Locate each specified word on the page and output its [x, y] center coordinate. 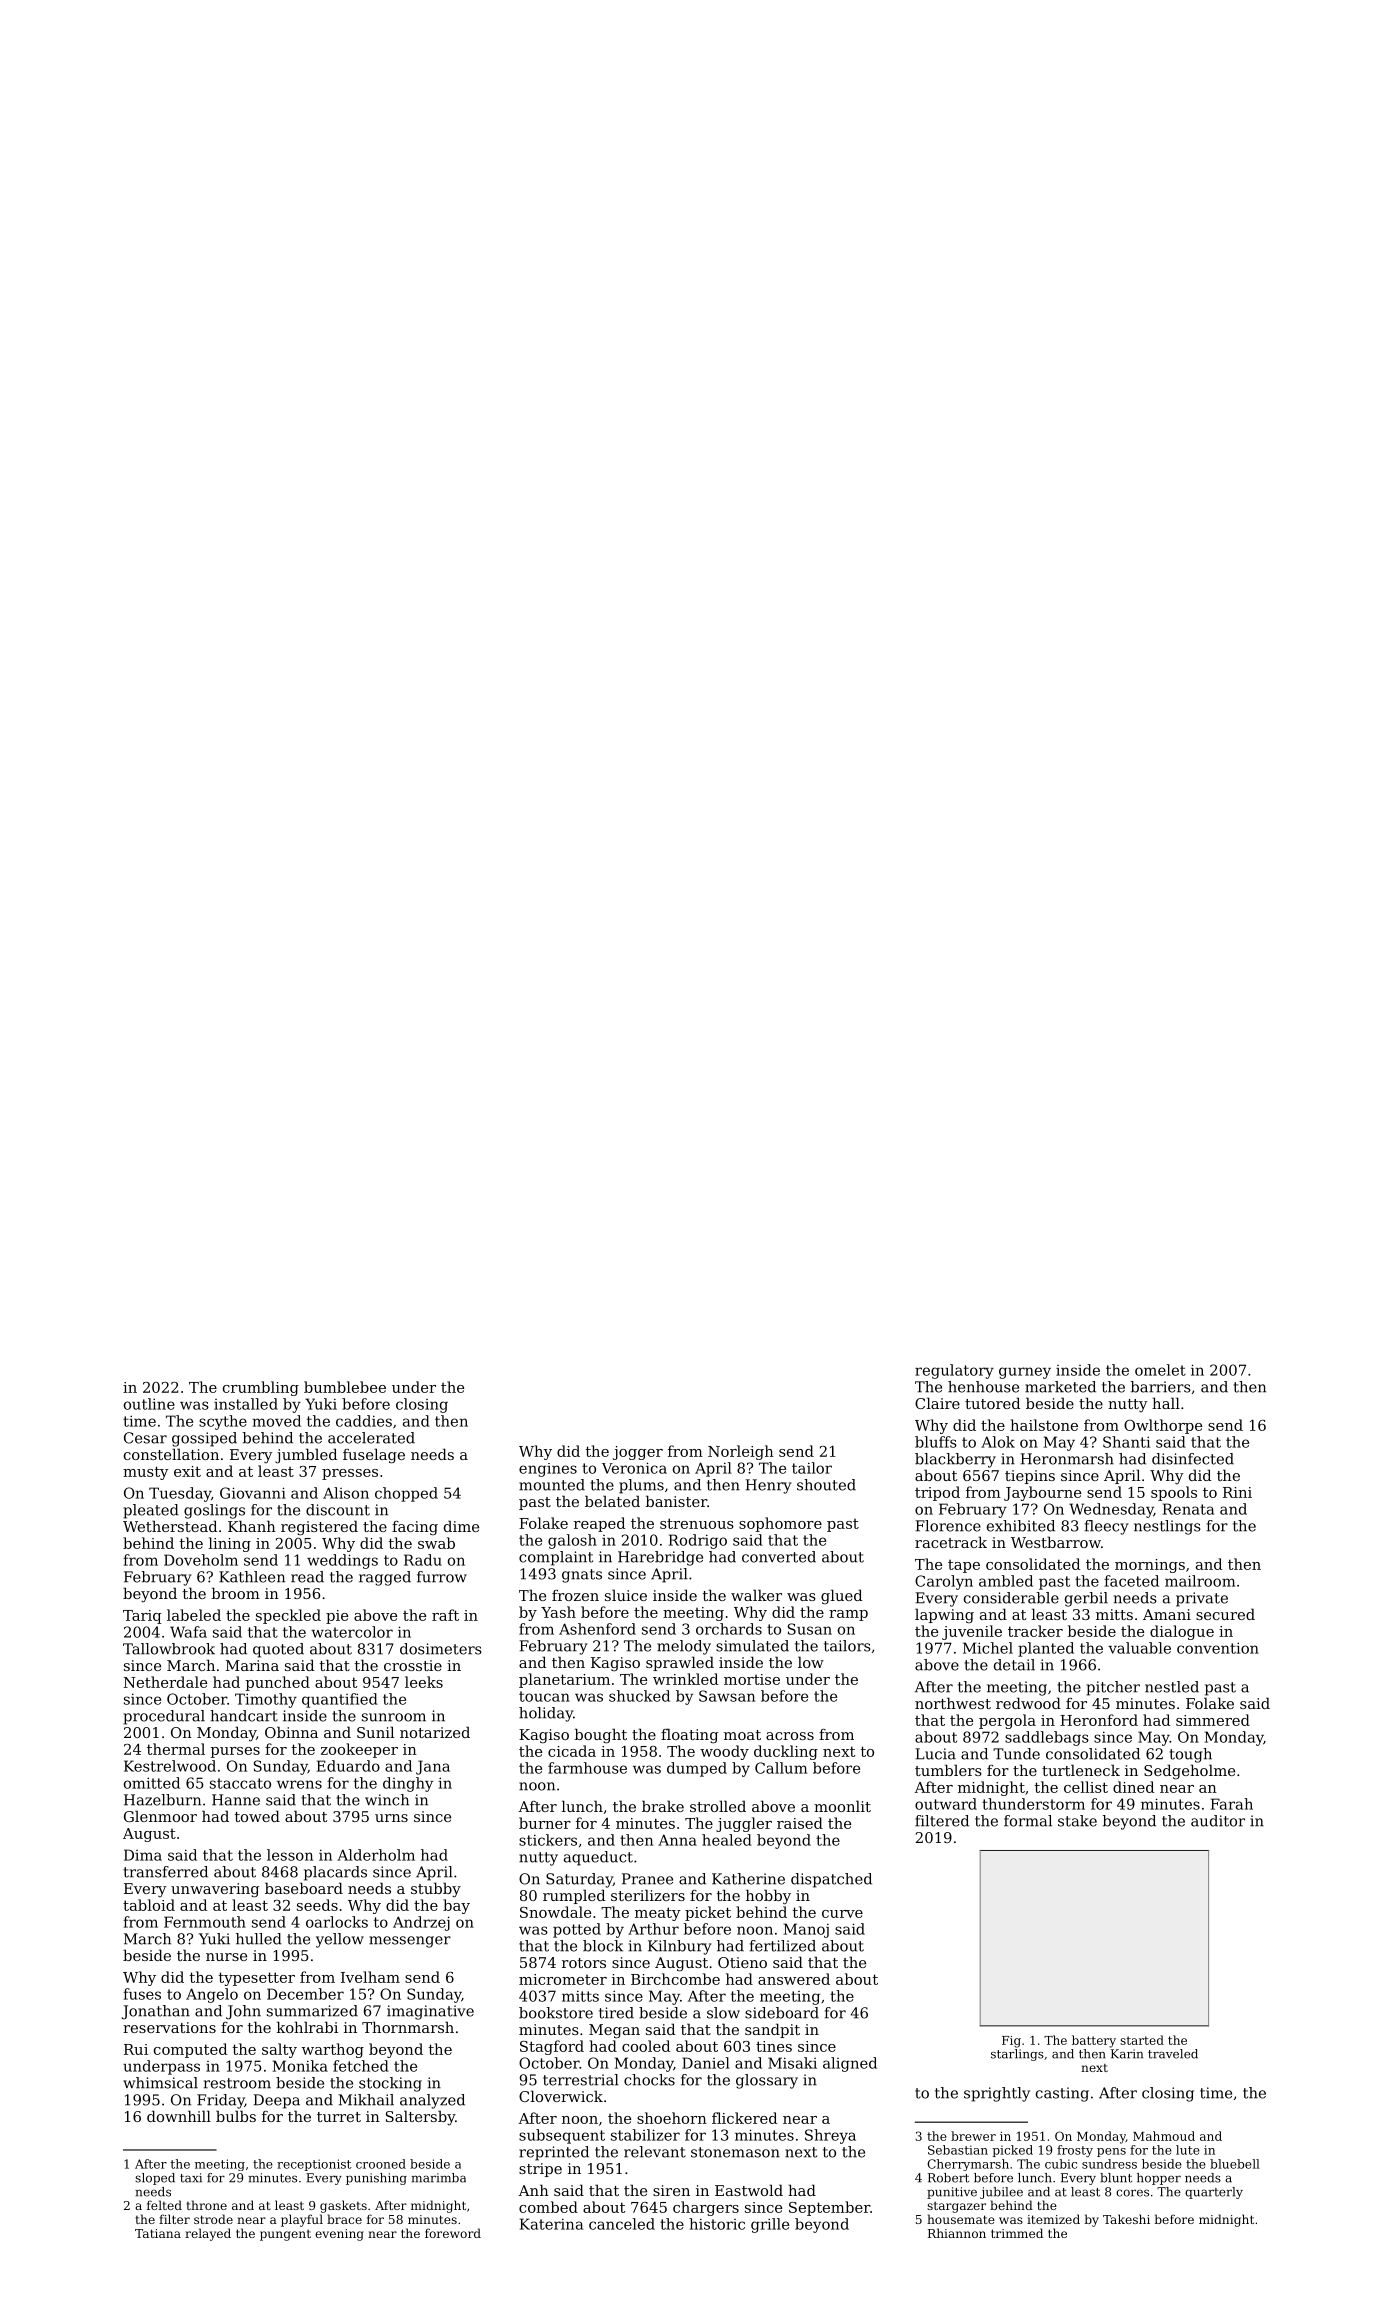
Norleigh [741, 1452]
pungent [285, 2235]
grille [770, 2225]
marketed [1060, 1387]
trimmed [1017, 2233]
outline [149, 1404]
